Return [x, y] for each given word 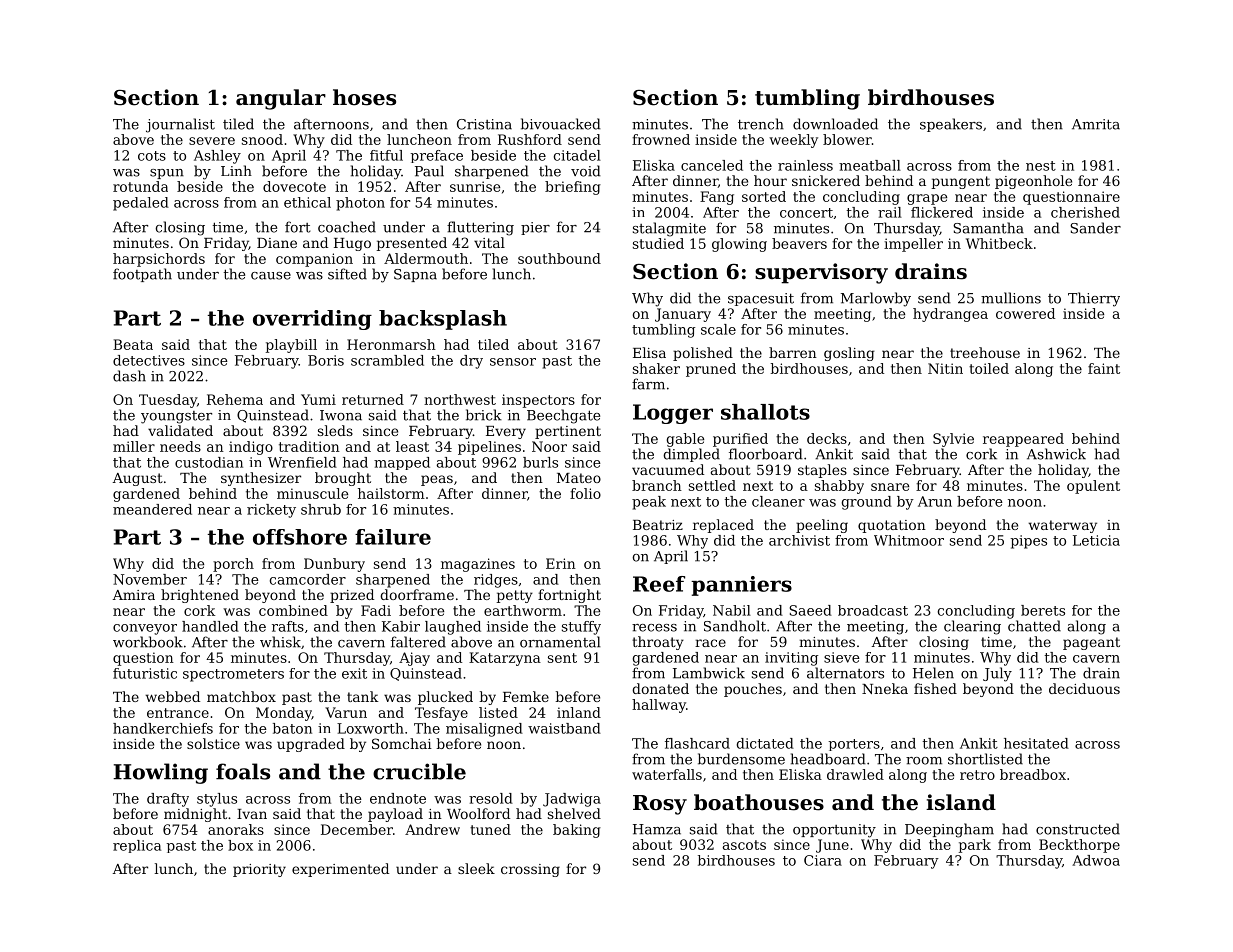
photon [360, 204]
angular [281, 99]
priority [259, 870]
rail [890, 212]
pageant [1091, 643]
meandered [152, 509]
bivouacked [561, 124]
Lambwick [709, 673]
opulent [1093, 487]
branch [657, 485]
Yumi [318, 399]
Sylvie [953, 440]
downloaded [835, 124]
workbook [148, 642]
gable [685, 440]
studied [658, 243]
